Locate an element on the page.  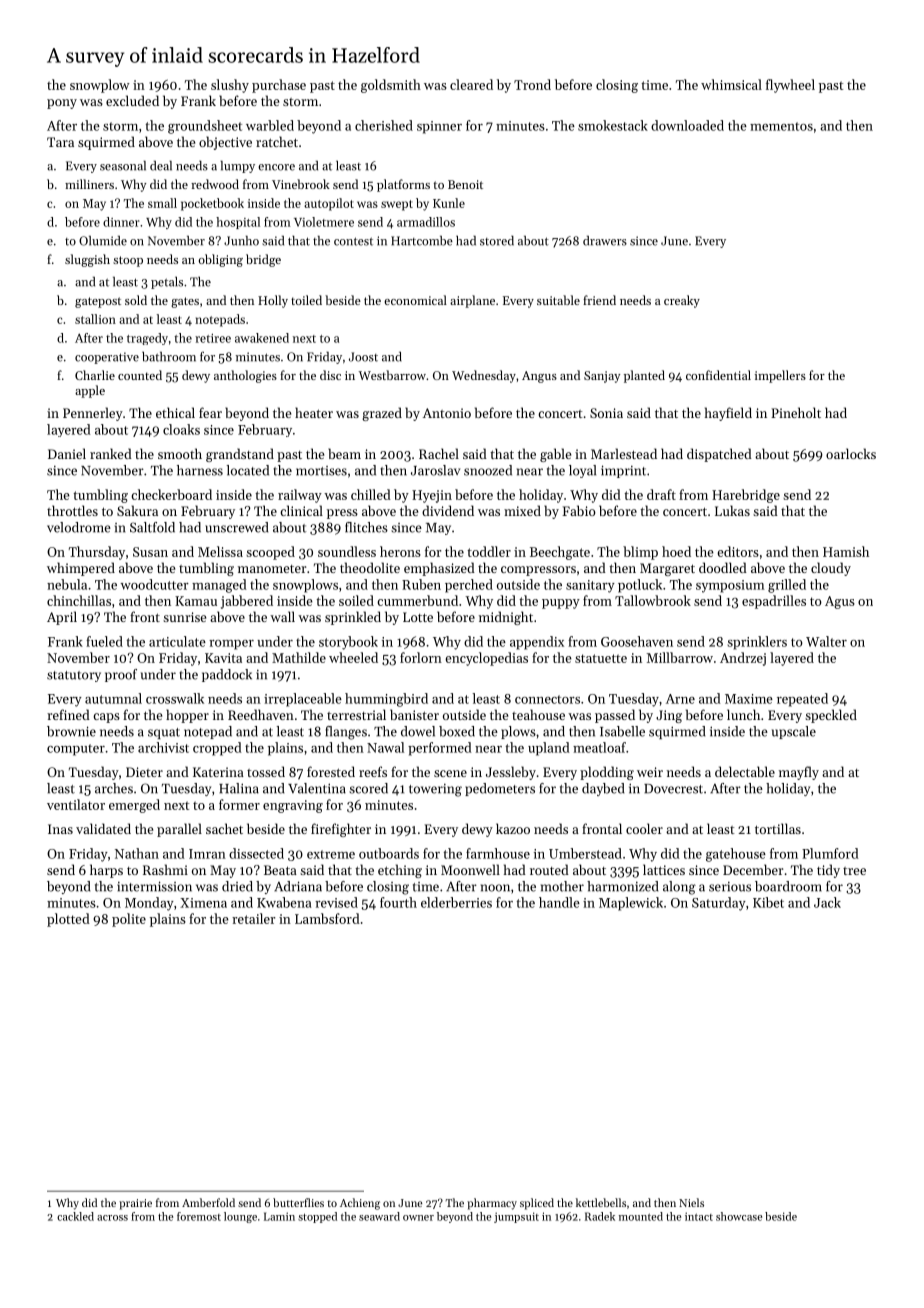
oarlocks is located at coordinates (851, 453).
